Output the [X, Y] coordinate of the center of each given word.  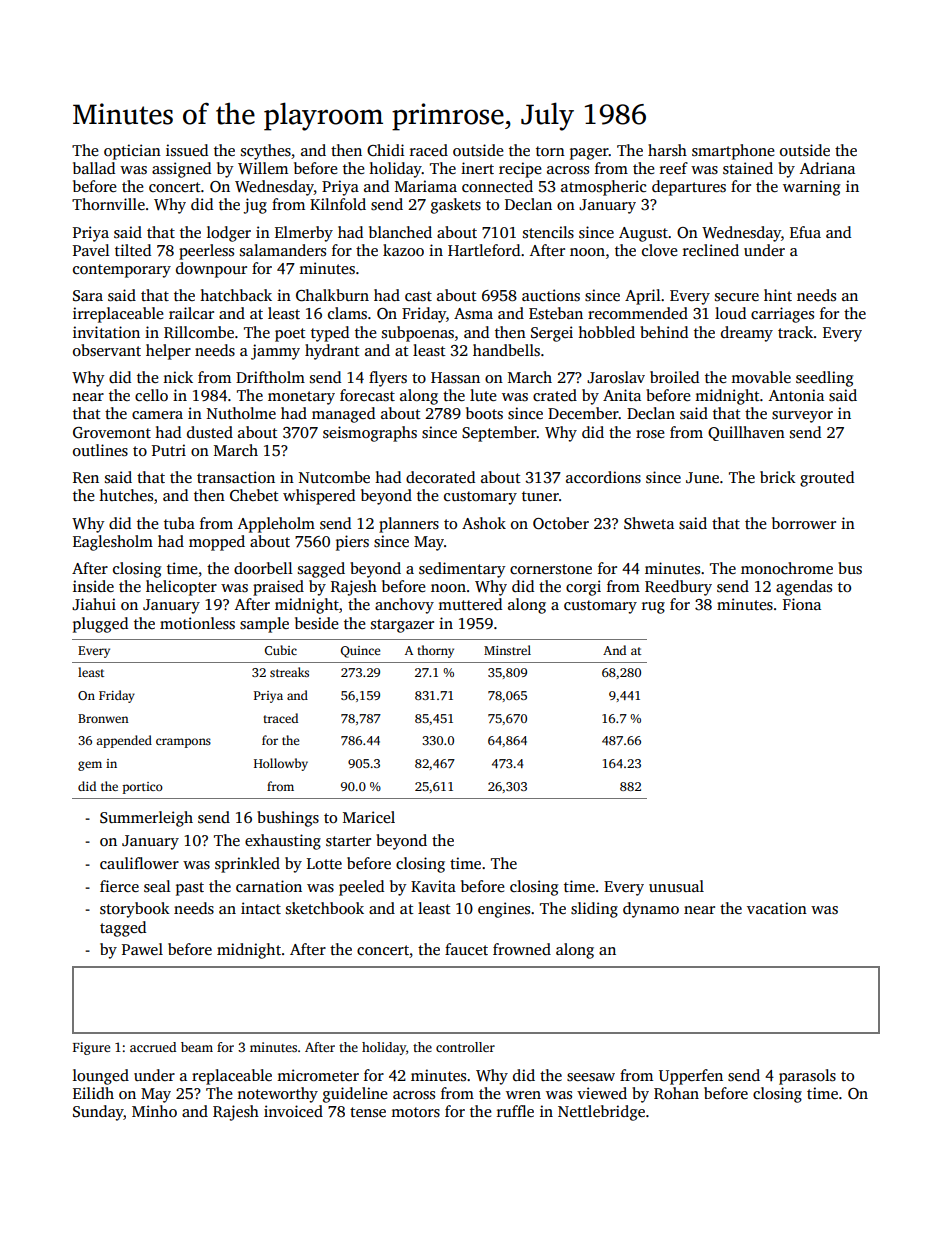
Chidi [386, 150]
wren [523, 1095]
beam [197, 1047]
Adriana [827, 168]
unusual [676, 886]
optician [132, 152]
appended [124, 741]
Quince [360, 652]
